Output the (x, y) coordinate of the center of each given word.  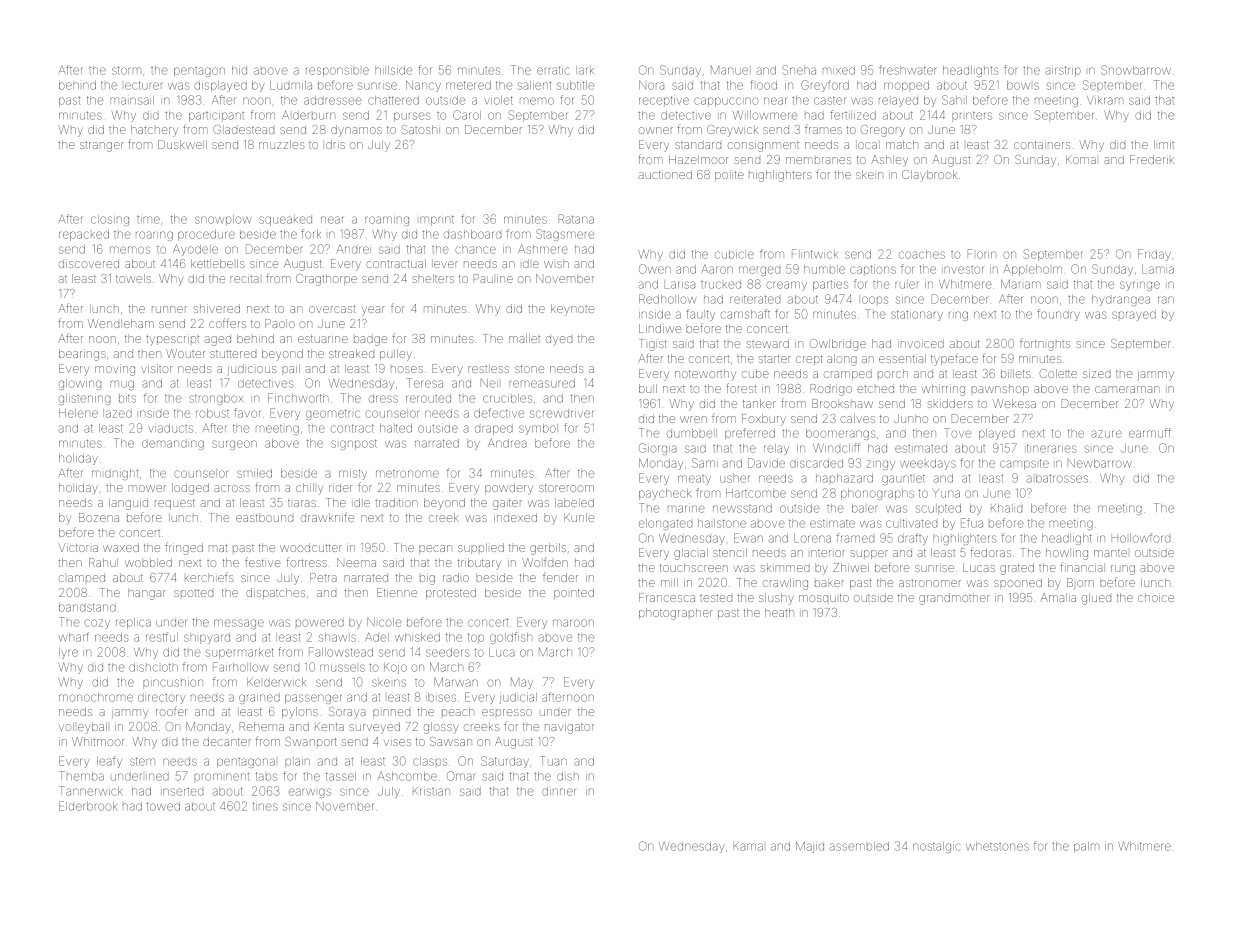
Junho (911, 418)
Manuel (729, 70)
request (175, 504)
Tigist (654, 345)
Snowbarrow (1136, 70)
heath (779, 612)
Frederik (1152, 159)
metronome (407, 474)
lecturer (143, 85)
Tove (957, 433)
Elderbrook (88, 806)
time (148, 220)
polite (729, 176)
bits (127, 398)
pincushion (173, 682)
